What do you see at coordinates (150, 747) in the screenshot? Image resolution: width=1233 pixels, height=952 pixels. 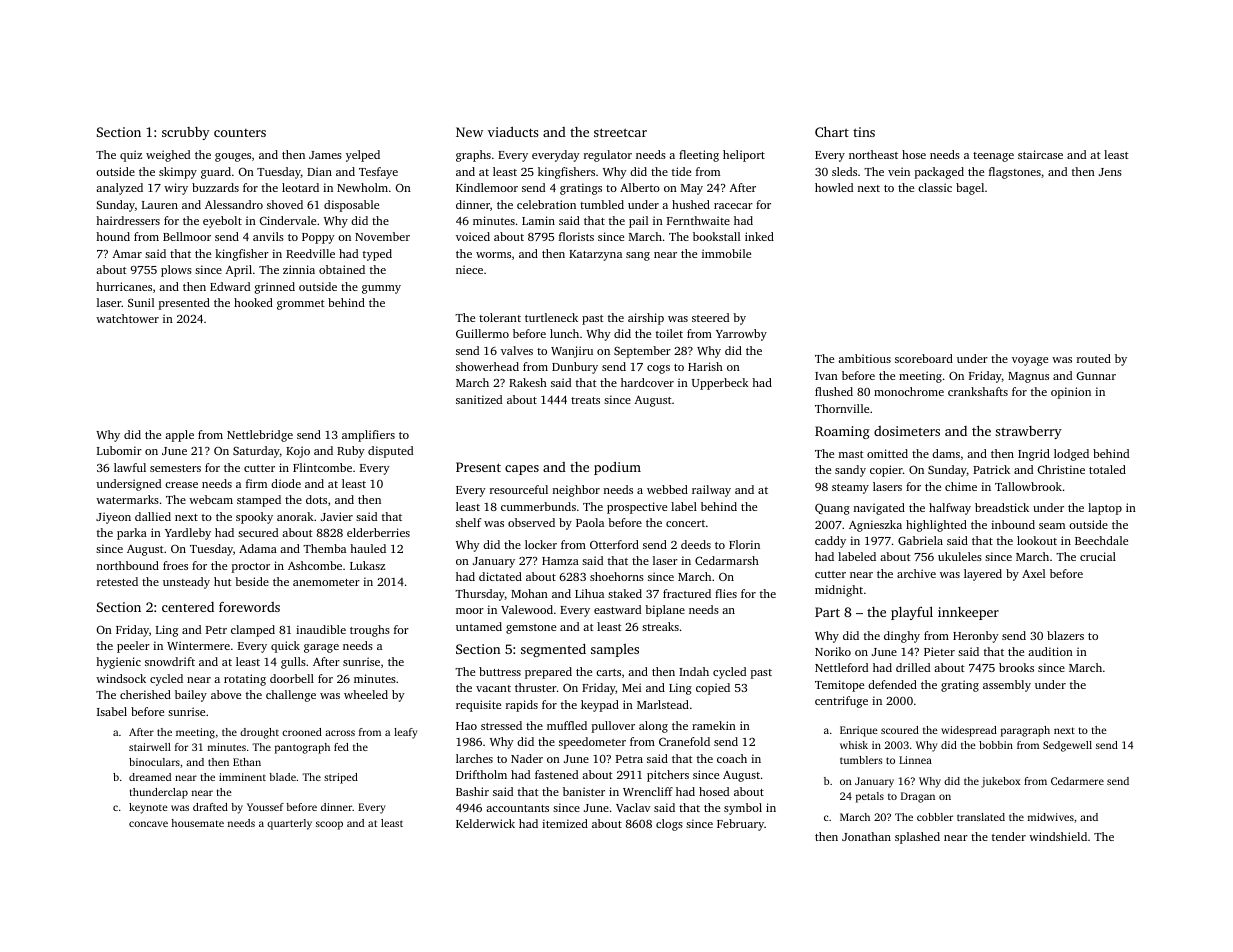 I see `stairwell` at bounding box center [150, 747].
